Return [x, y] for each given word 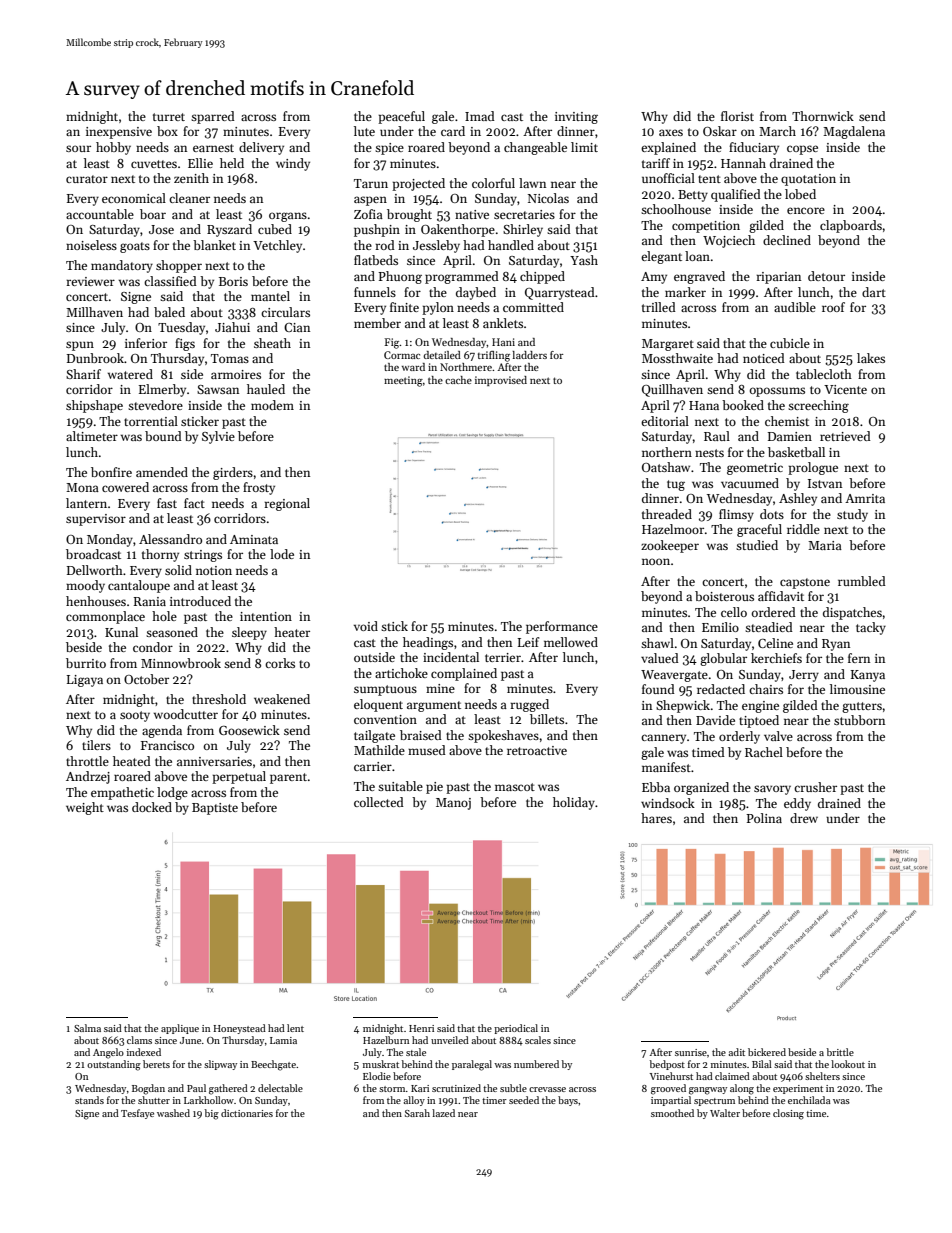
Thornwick [823, 116]
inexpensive [119, 133]
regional [287, 504]
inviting [576, 118]
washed [173, 1113]
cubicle [790, 343]
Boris [233, 281]
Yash [584, 260]
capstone [805, 583]
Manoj [453, 804]
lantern [86, 503]
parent [288, 778]
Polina [764, 818]
